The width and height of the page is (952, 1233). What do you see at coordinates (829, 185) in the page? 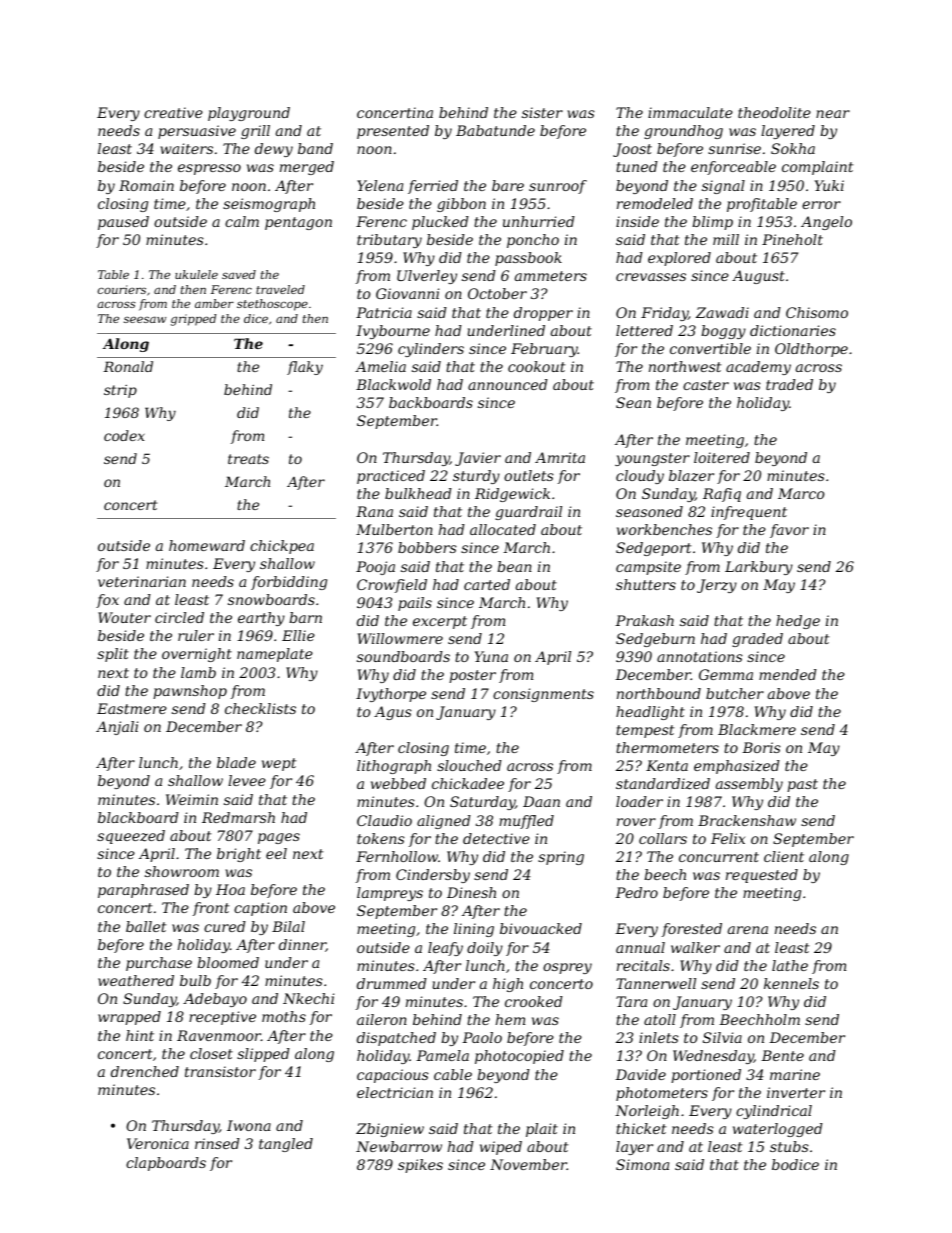
I see `Yuki` at bounding box center [829, 185].
